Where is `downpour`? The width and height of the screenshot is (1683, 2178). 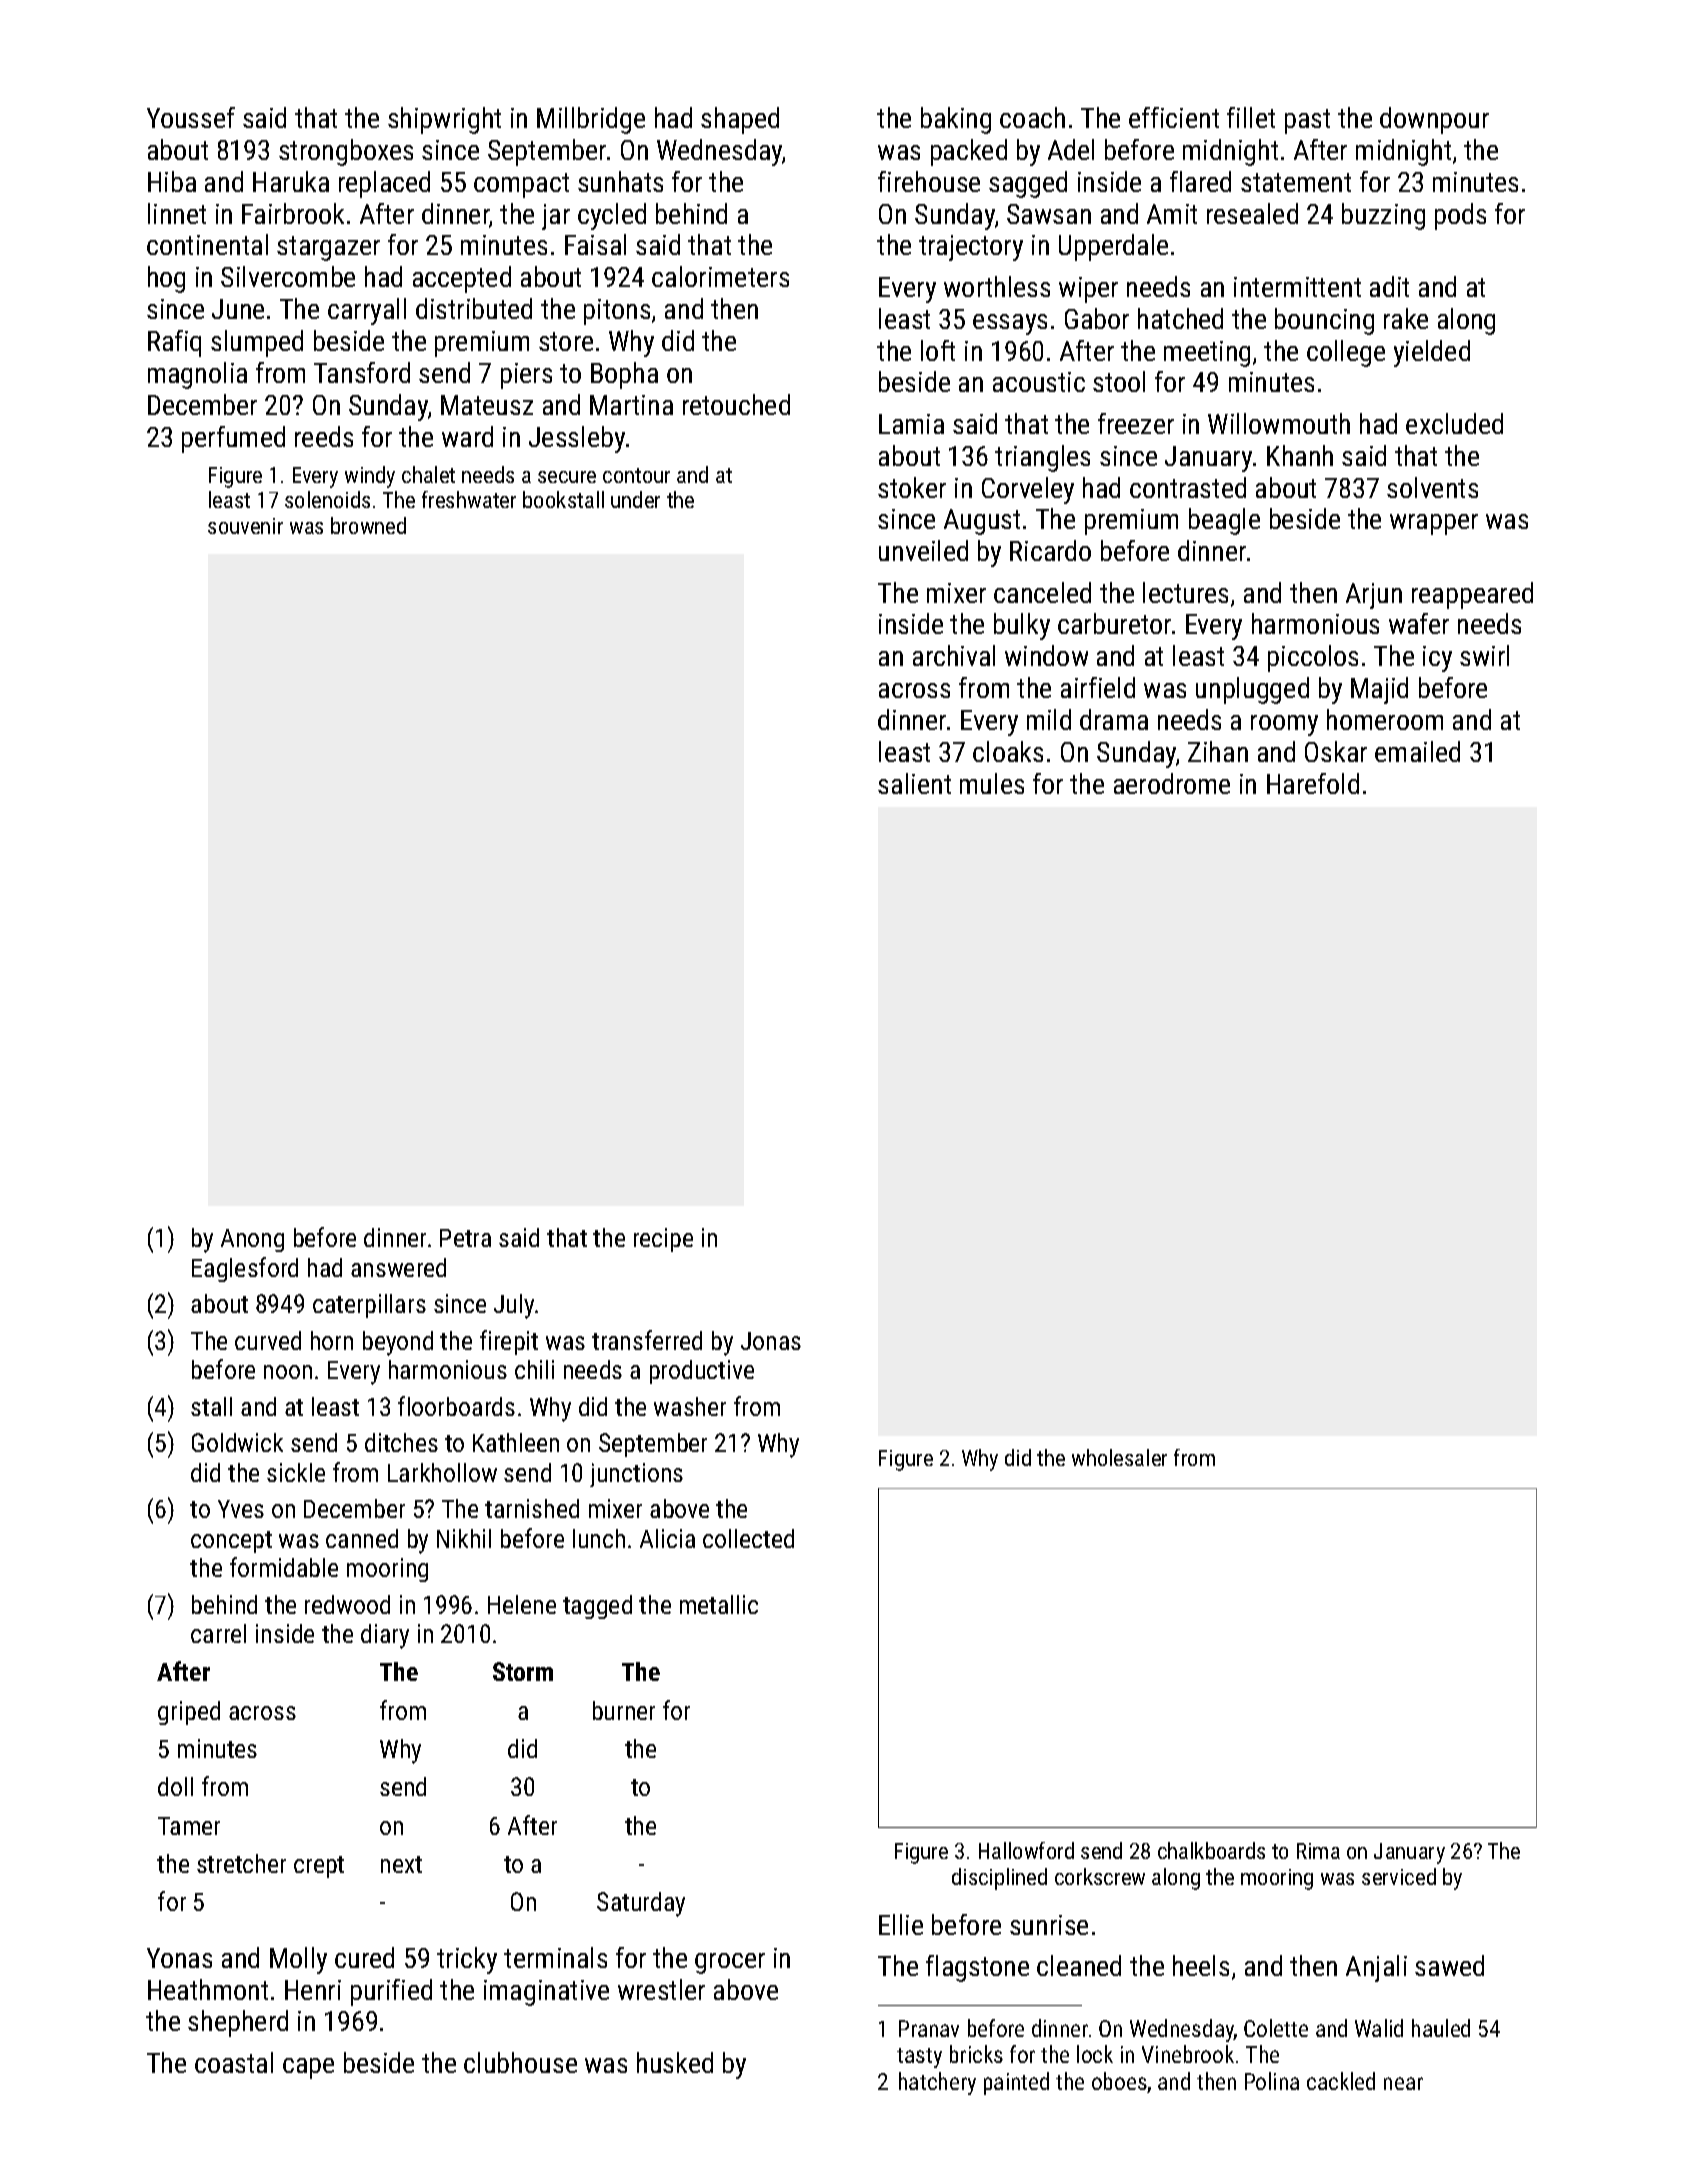 downpour is located at coordinates (1434, 120).
